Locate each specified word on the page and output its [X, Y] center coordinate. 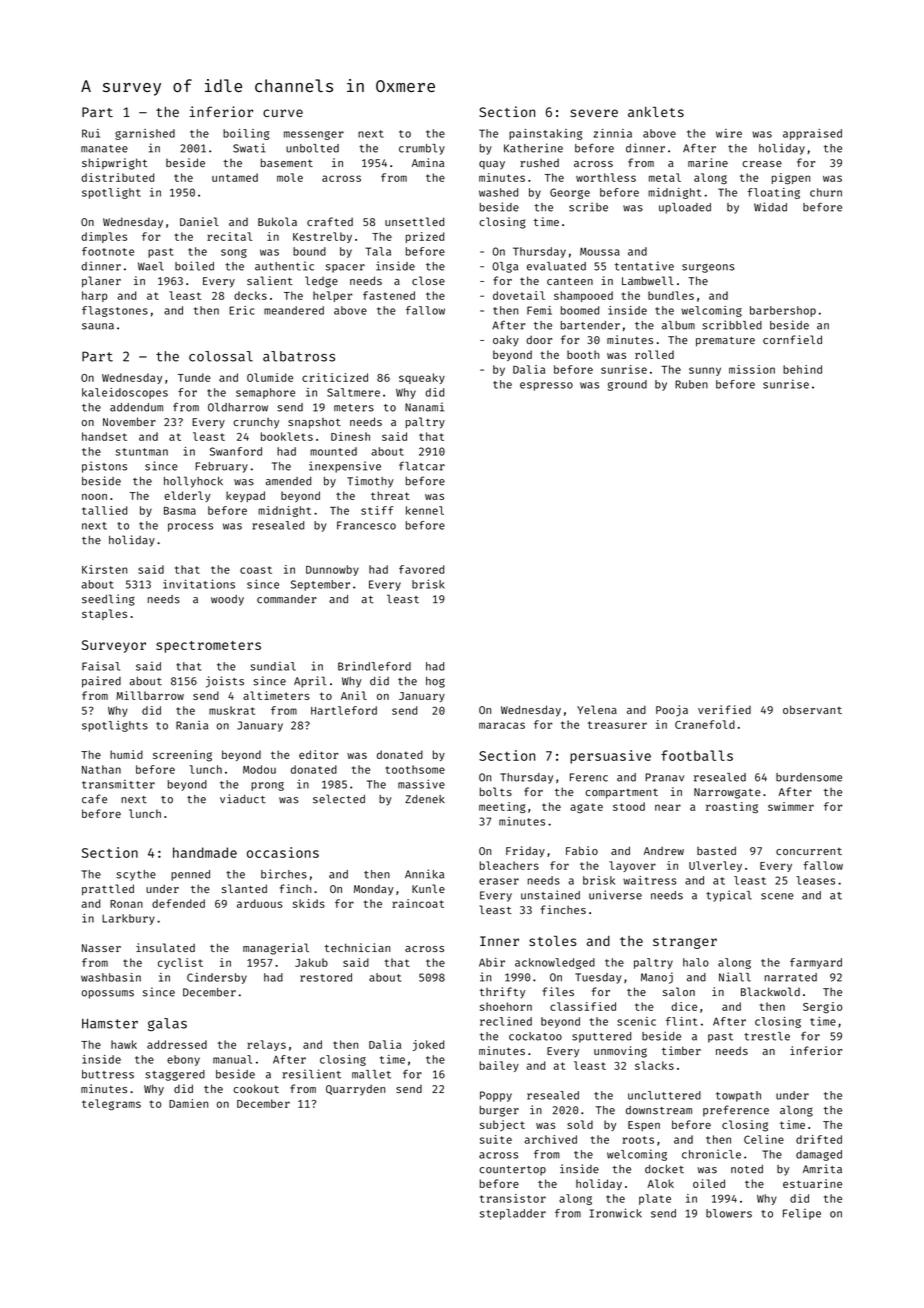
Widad [770, 207]
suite [496, 1139]
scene [777, 896]
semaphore [265, 393]
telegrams [111, 1104]
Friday [525, 852]
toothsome [415, 769]
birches [284, 874]
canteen [570, 281]
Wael [151, 266]
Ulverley [715, 866]
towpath [738, 1096]
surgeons [708, 268]
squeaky [422, 378]
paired [101, 682]
